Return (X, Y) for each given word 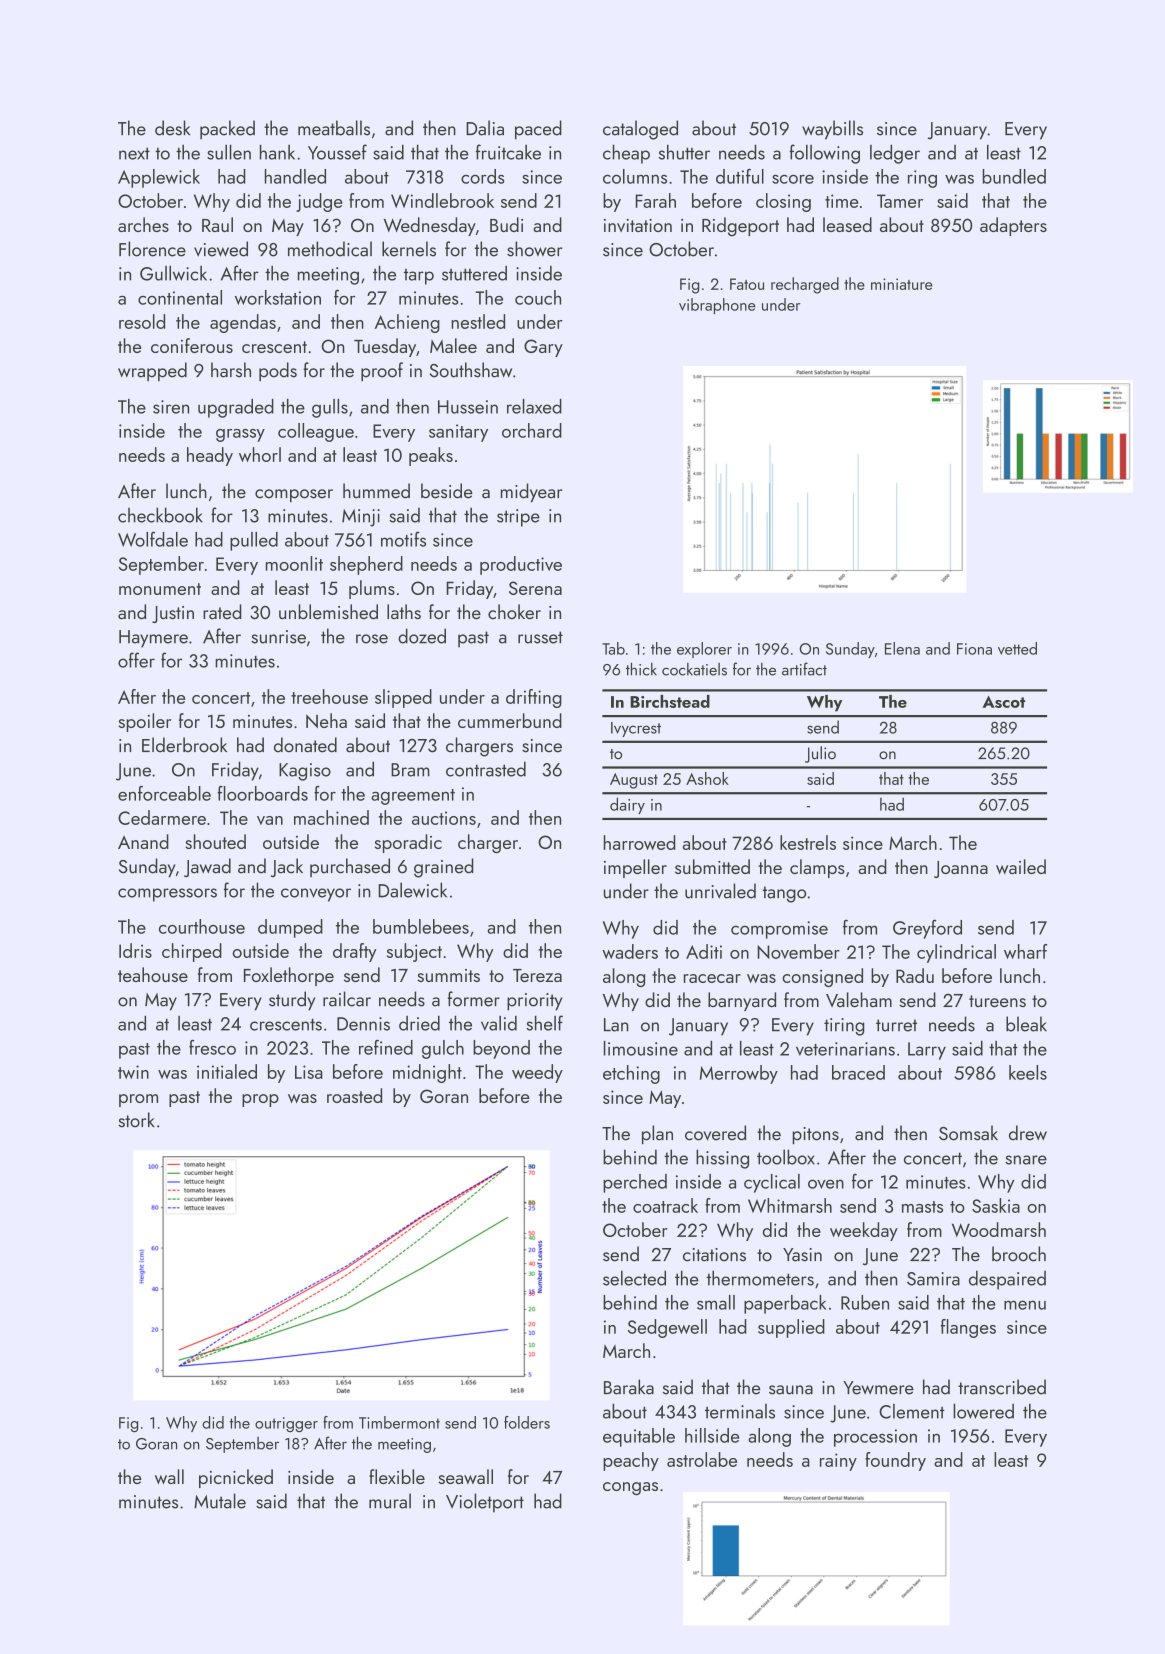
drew (1028, 1133)
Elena (902, 648)
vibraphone (717, 306)
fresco (212, 1047)
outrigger (286, 1425)
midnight (427, 1073)
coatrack (665, 1205)
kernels (409, 249)
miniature (902, 284)
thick (641, 669)
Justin (173, 614)
